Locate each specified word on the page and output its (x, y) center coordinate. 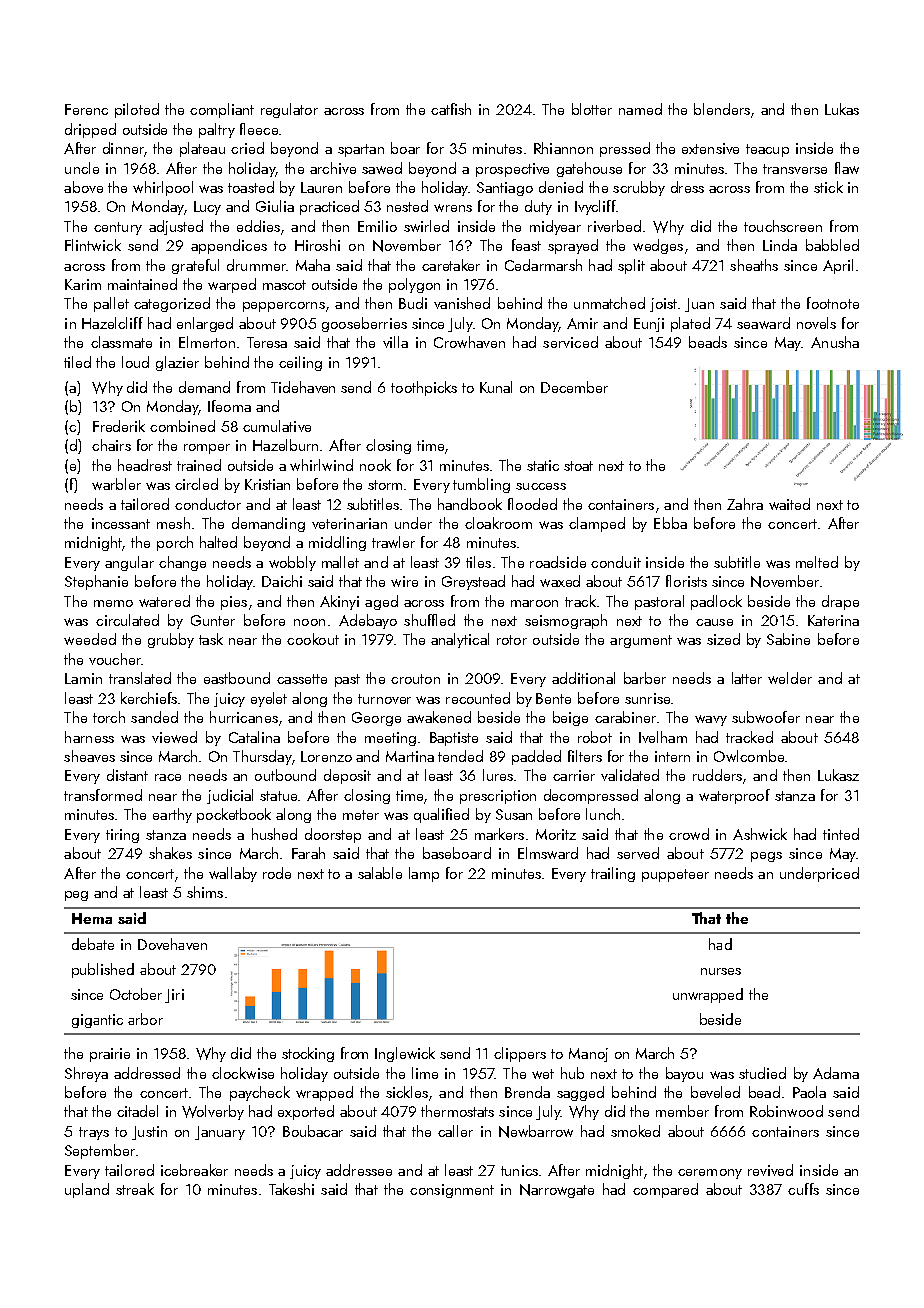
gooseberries (364, 324)
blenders (722, 109)
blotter (592, 109)
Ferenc (86, 109)
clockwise (243, 1073)
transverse (795, 169)
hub (572, 1073)
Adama (836, 1073)
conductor (208, 504)
